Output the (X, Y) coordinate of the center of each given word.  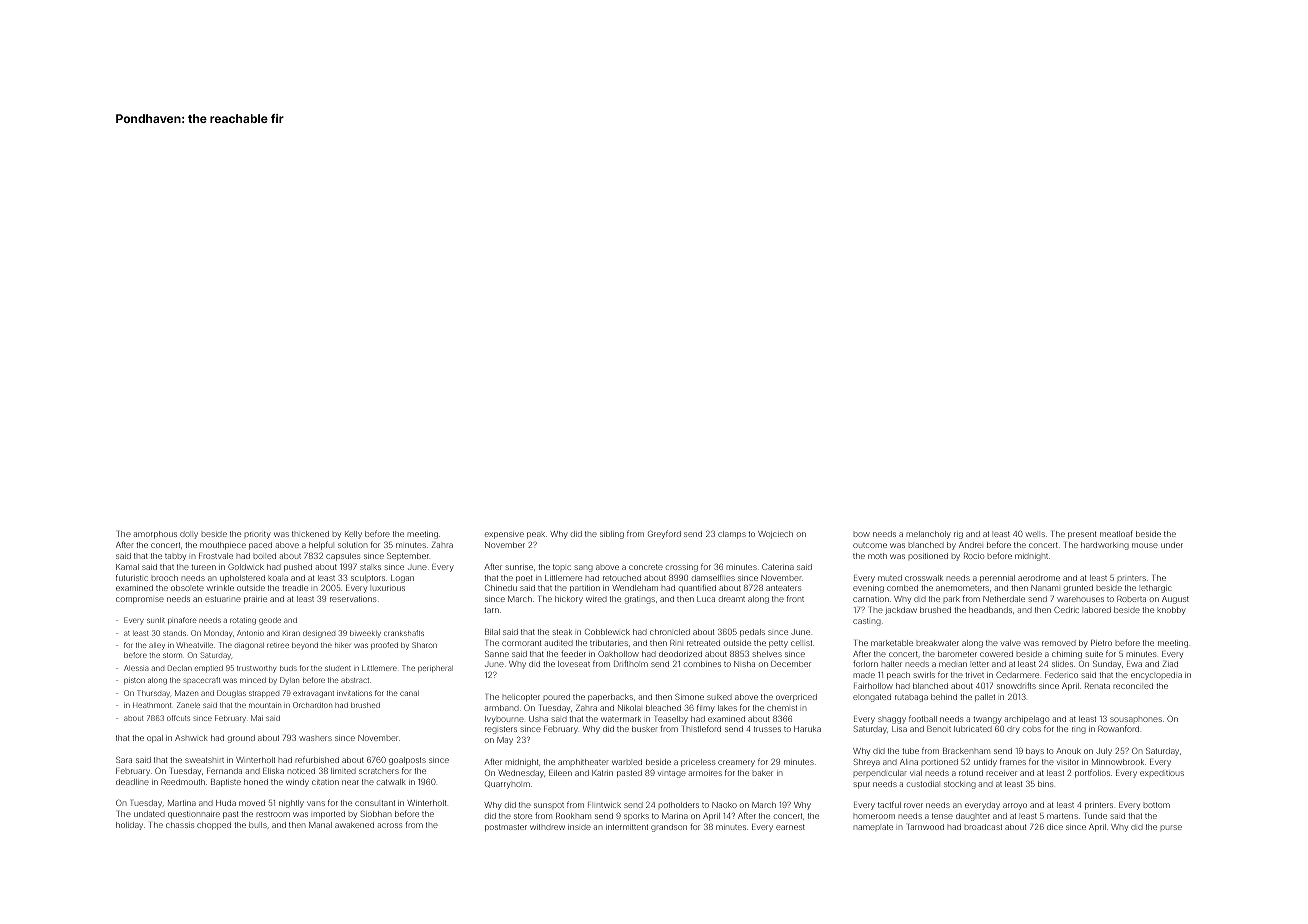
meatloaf (1116, 533)
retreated (703, 643)
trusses (767, 729)
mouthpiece (223, 546)
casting (867, 622)
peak (536, 535)
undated (149, 814)
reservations (353, 599)
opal (155, 739)
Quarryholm (507, 784)
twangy (987, 720)
